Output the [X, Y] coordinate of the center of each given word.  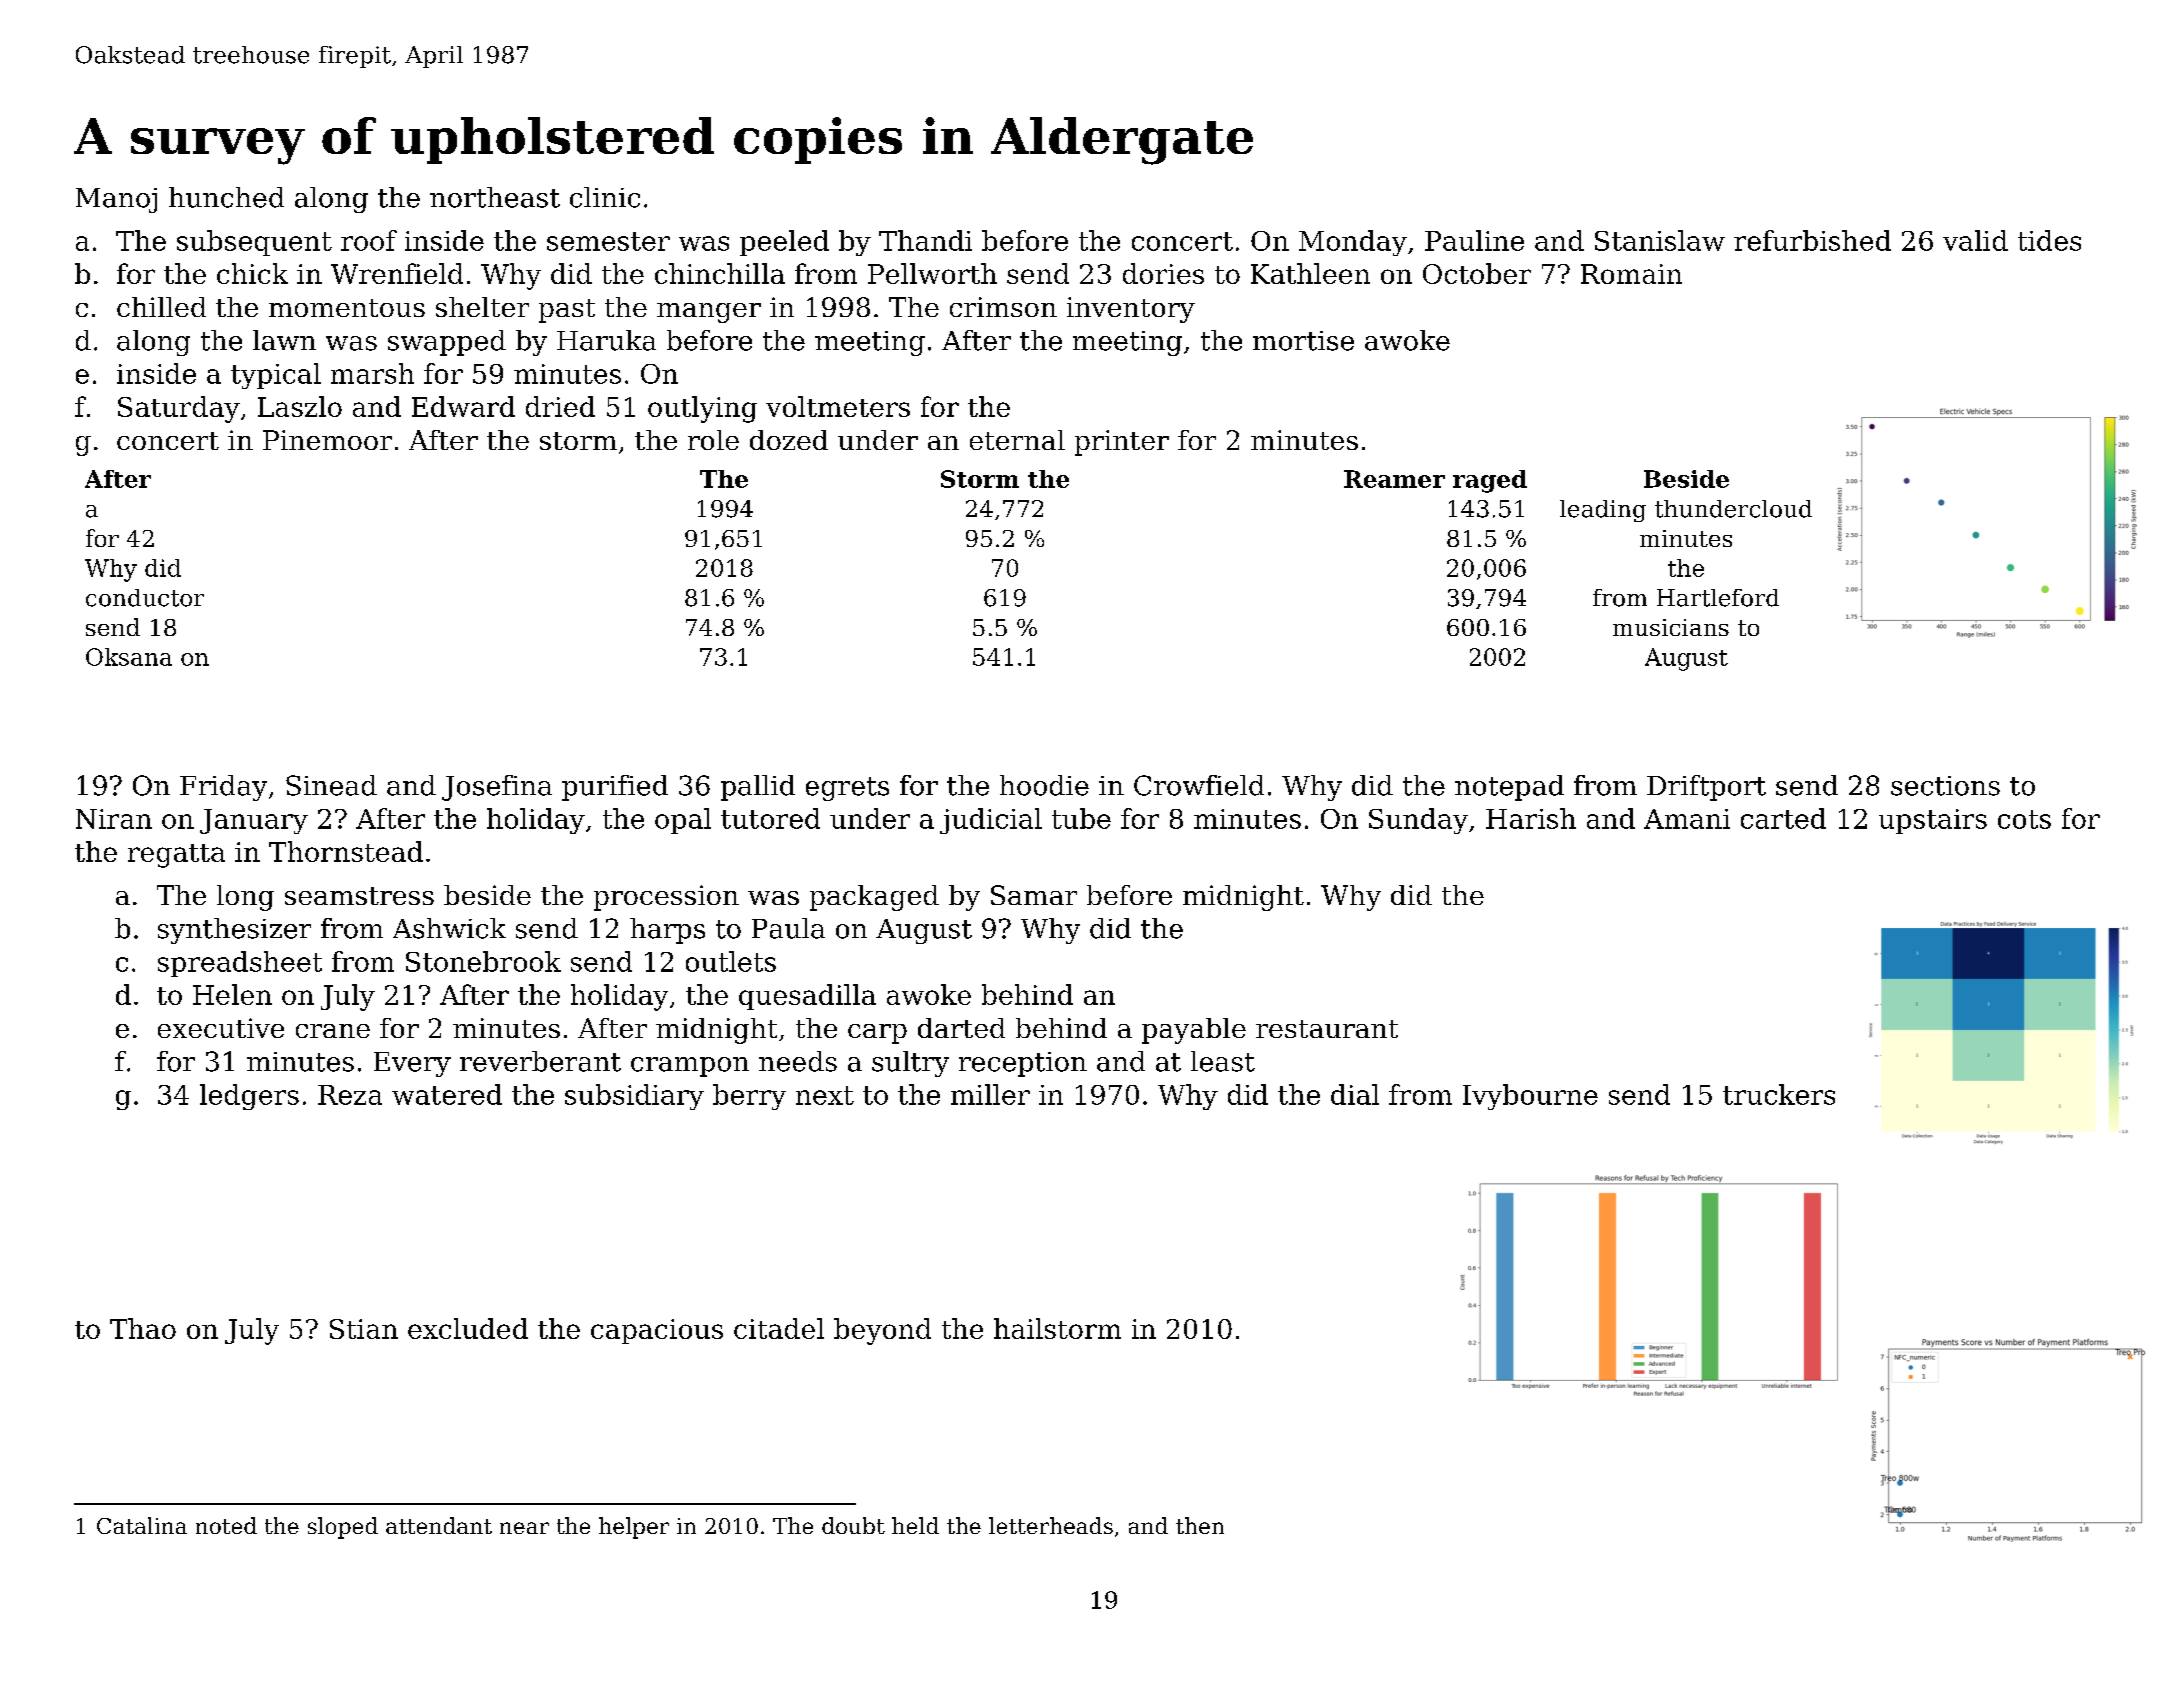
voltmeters [838, 406]
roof [369, 240]
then [1200, 1525]
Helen [232, 994]
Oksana [129, 657]
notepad [1509, 788]
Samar [1034, 895]
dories [1163, 273]
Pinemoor [327, 440]
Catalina [142, 1525]
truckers [1779, 1094]
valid [1975, 240]
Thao [143, 1328]
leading [1603, 511]
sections [1945, 786]
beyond [882, 1331]
